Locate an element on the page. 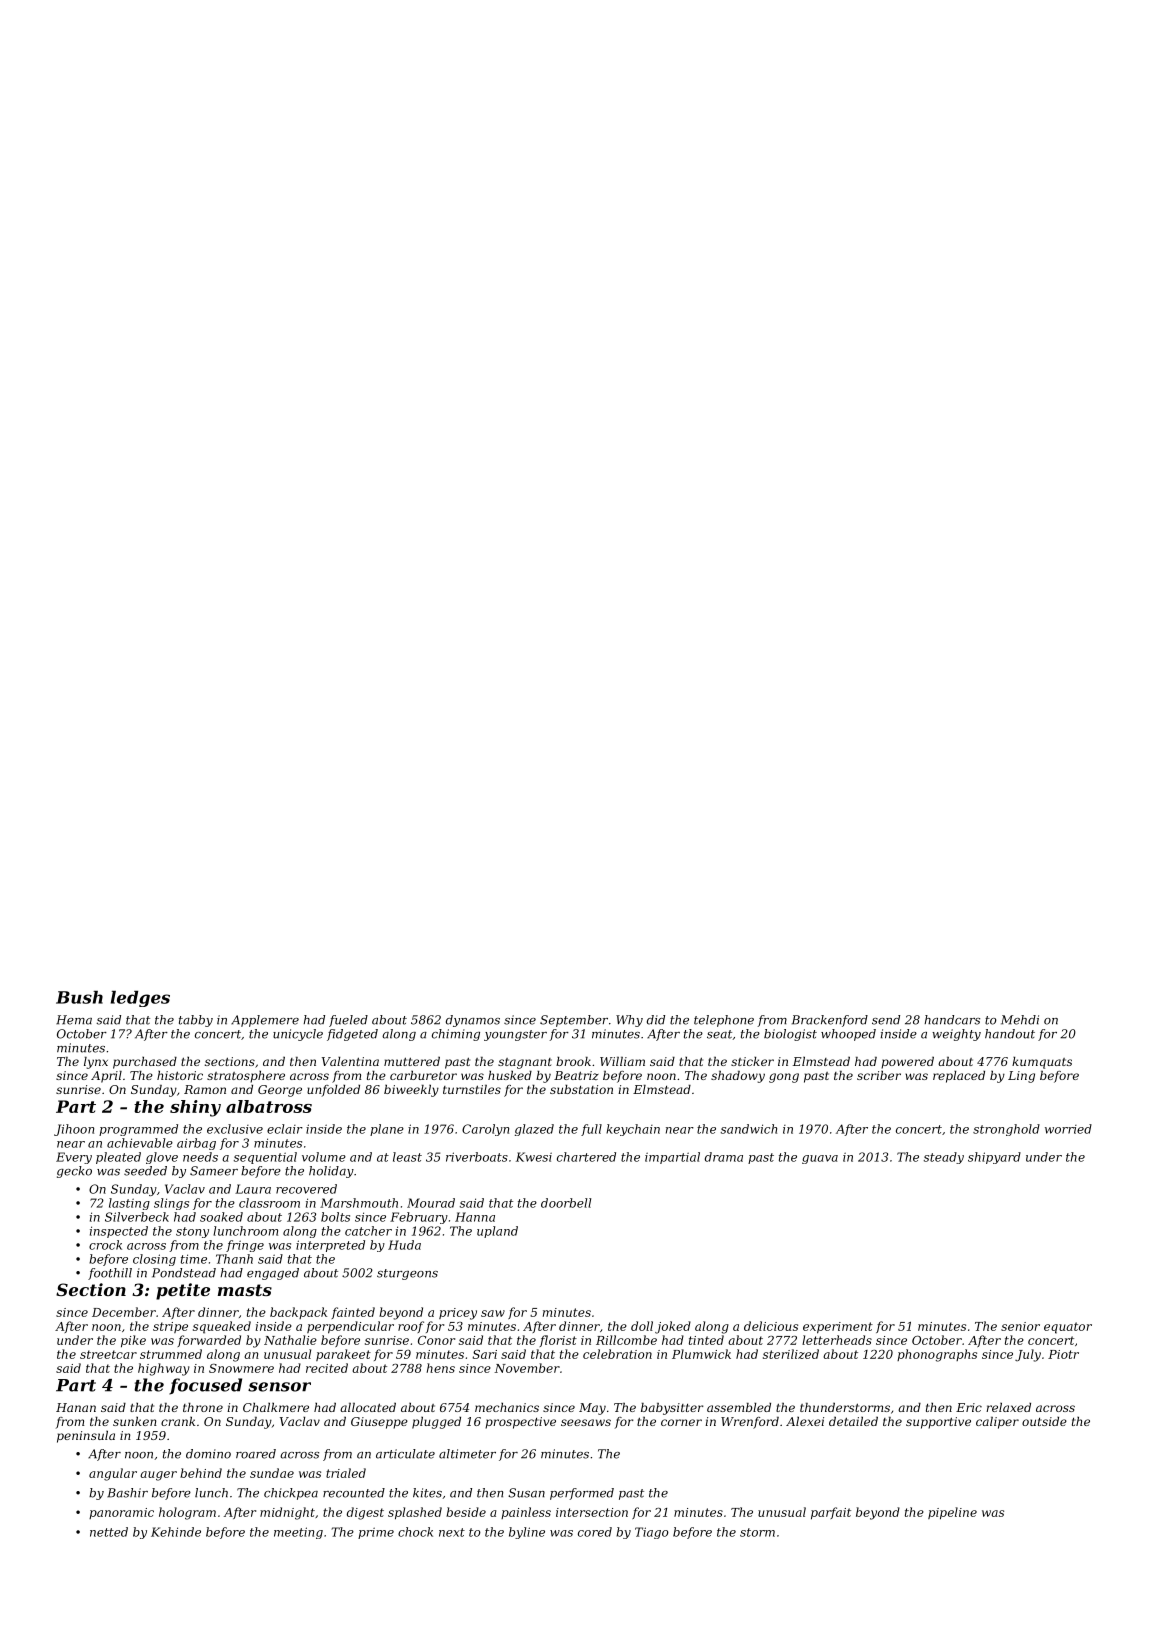  send is located at coordinates (886, 1020).
